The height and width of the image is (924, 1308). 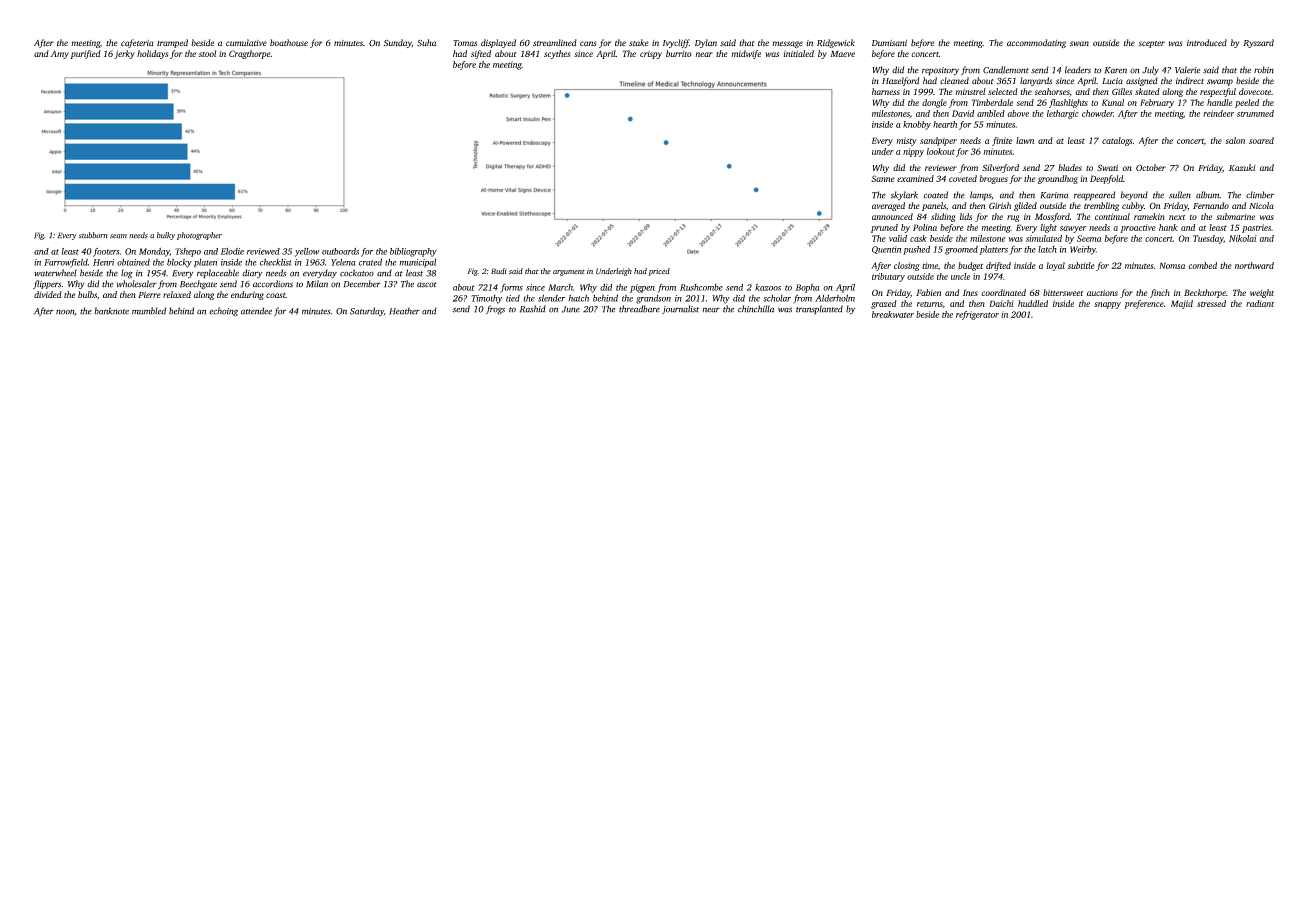 I want to click on Dumisani, so click(x=889, y=43).
